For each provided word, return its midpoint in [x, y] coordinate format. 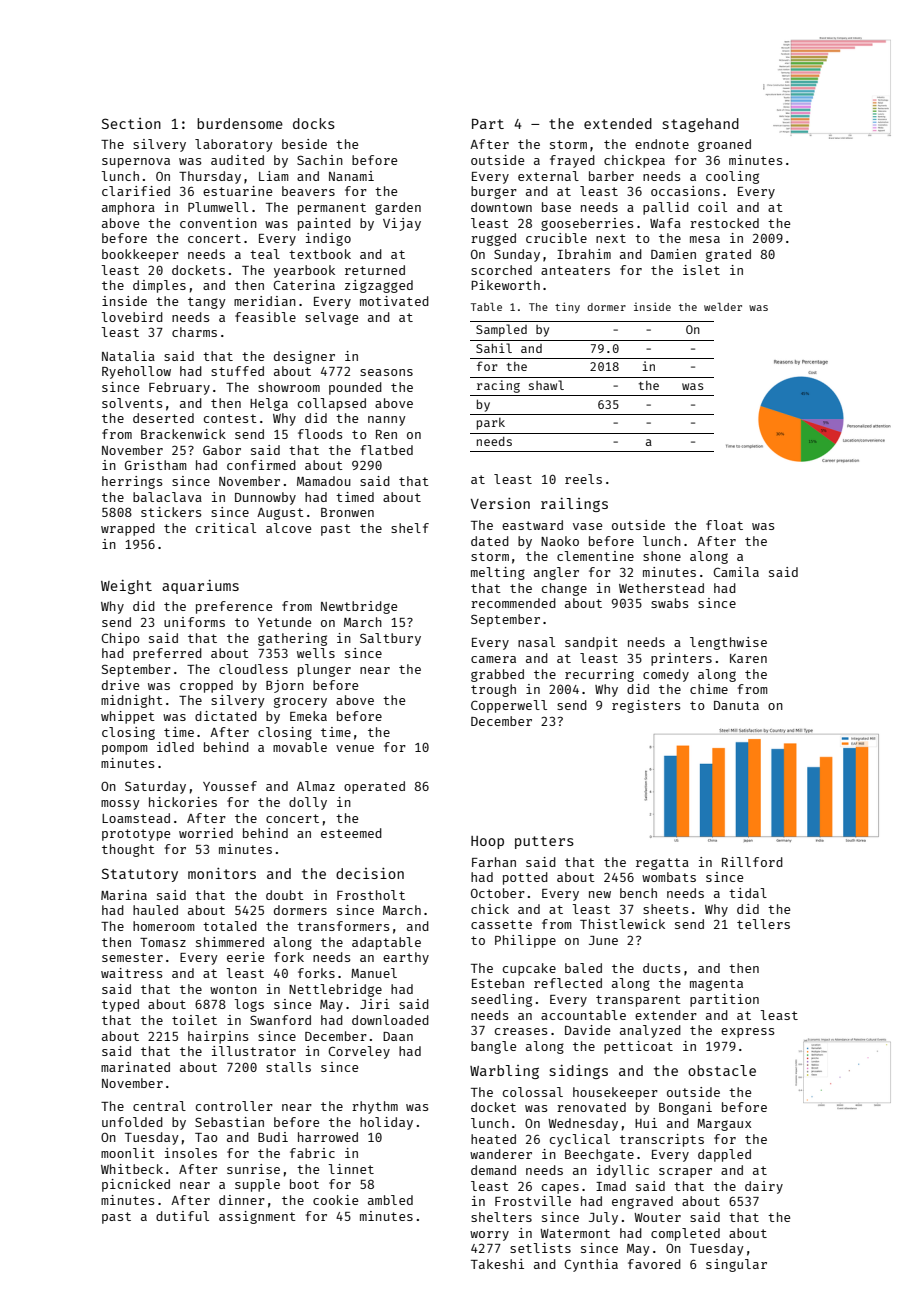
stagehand [701, 125]
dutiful [182, 1216]
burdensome [240, 123]
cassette [501, 924]
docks [314, 123]
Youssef [230, 786]
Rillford [752, 862]
